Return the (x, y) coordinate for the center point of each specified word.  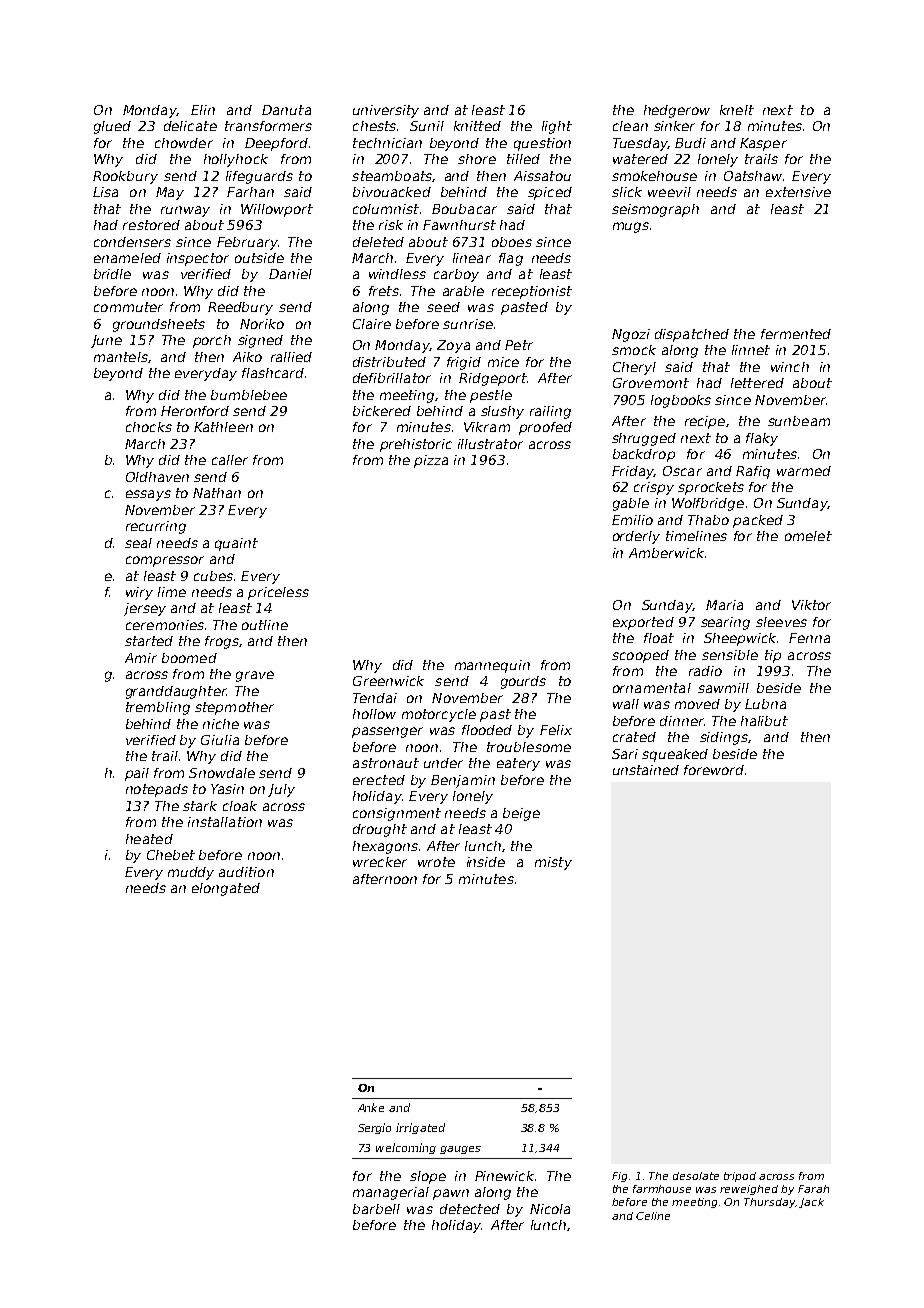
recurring (156, 527)
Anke (371, 1107)
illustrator (490, 444)
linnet (751, 350)
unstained (646, 770)
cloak (240, 806)
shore (477, 159)
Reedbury (240, 308)
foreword (714, 770)
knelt (737, 110)
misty (553, 863)
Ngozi (631, 335)
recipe (705, 422)
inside (486, 862)
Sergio (374, 1128)
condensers (132, 242)
